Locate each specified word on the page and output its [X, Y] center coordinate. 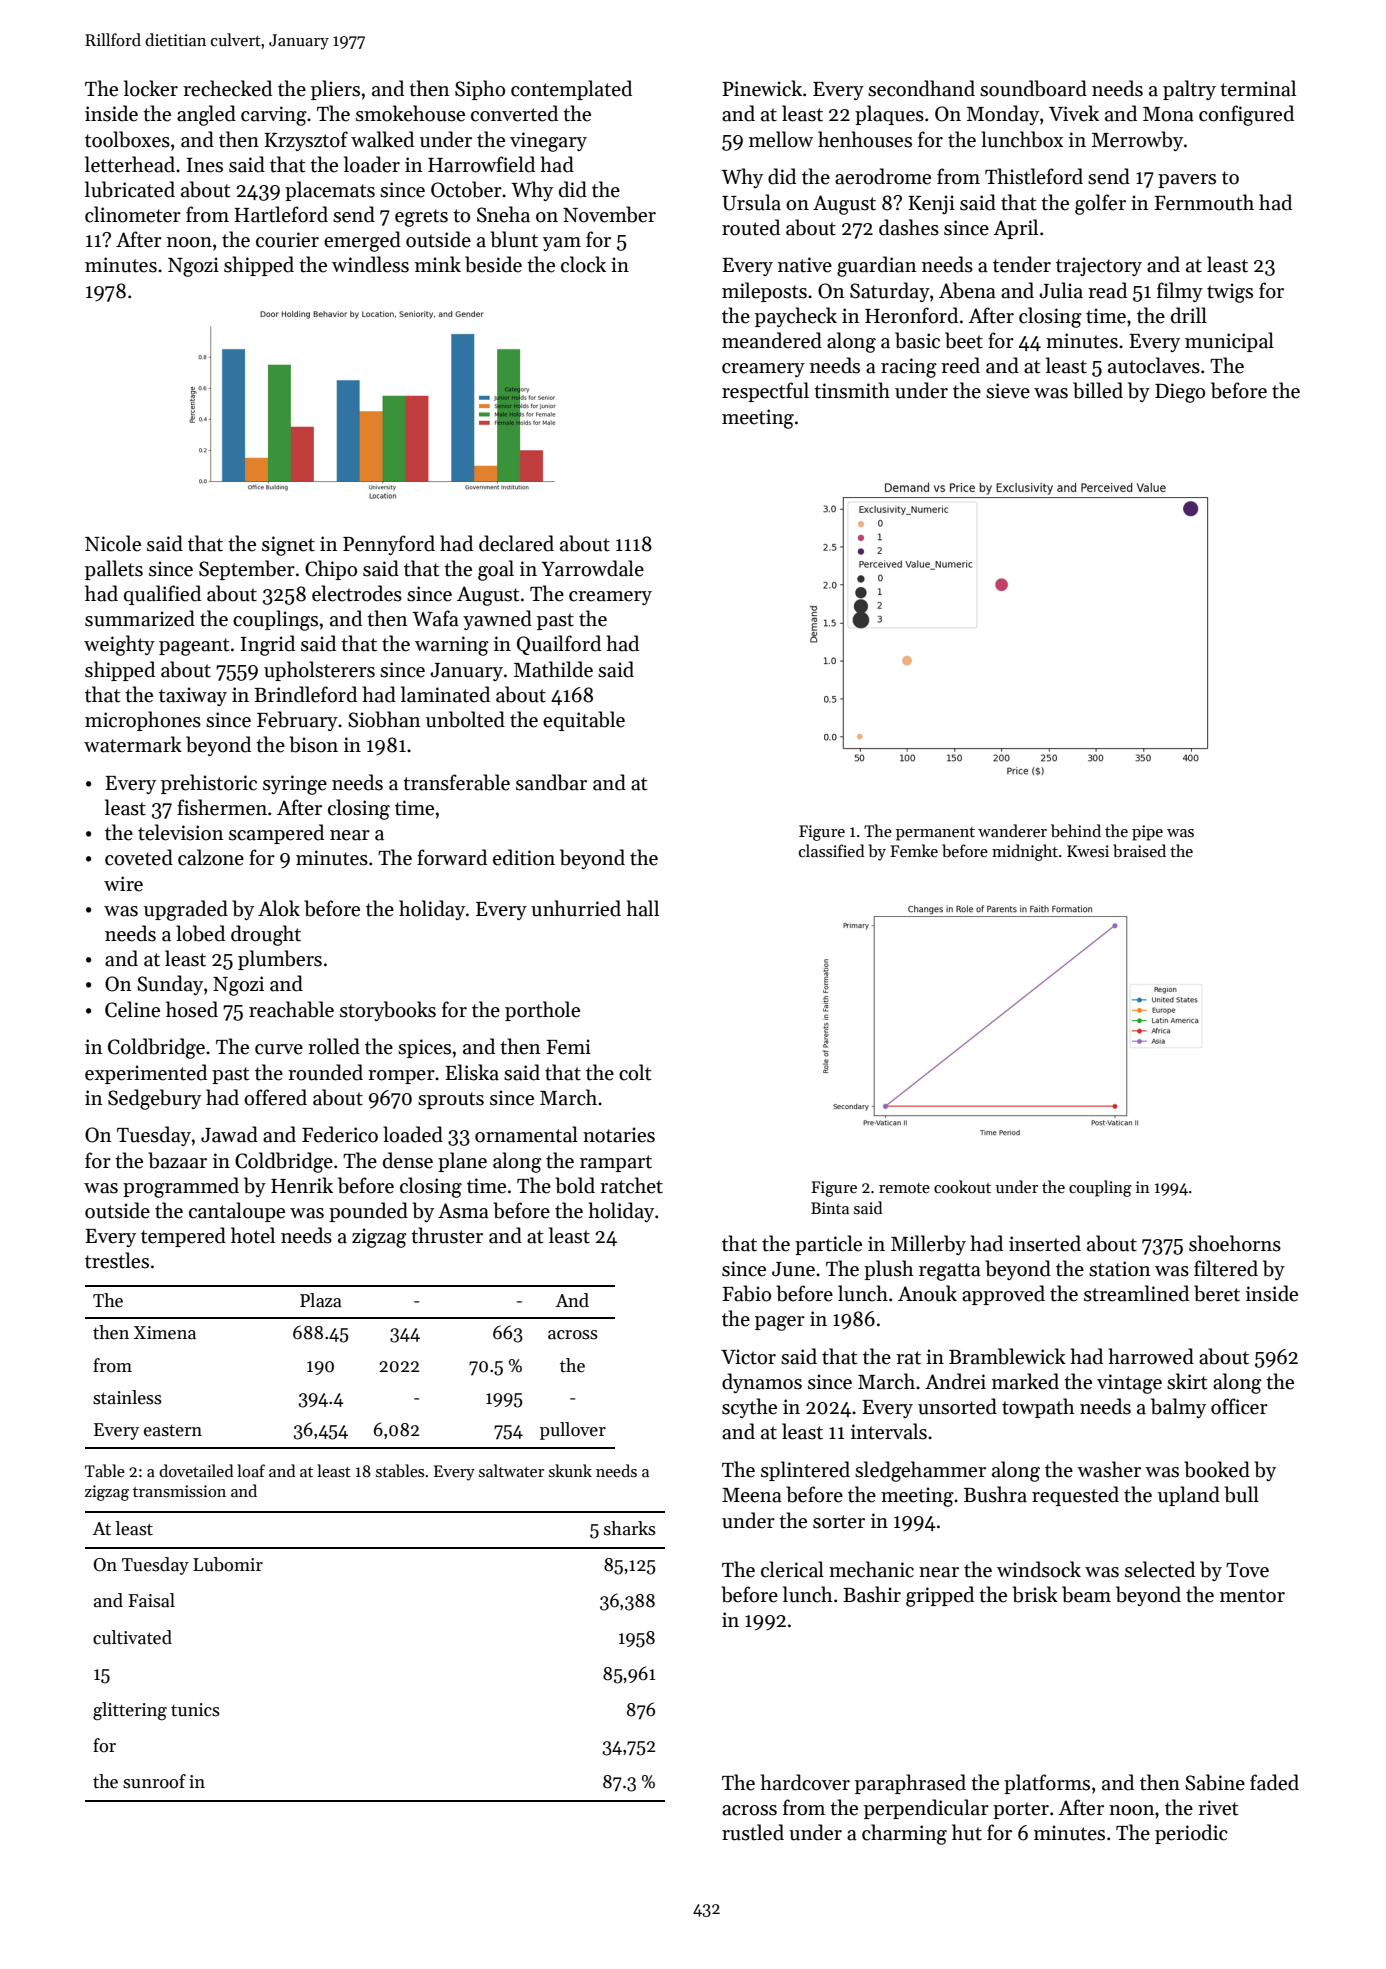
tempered [183, 1237]
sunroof [154, 1781]
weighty [119, 645]
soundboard [1033, 88]
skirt [1187, 1381]
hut [967, 1832]
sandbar [551, 782]
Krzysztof [306, 141]
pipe [1147, 833]
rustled [753, 1832]
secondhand [921, 88]
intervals [889, 1431]
